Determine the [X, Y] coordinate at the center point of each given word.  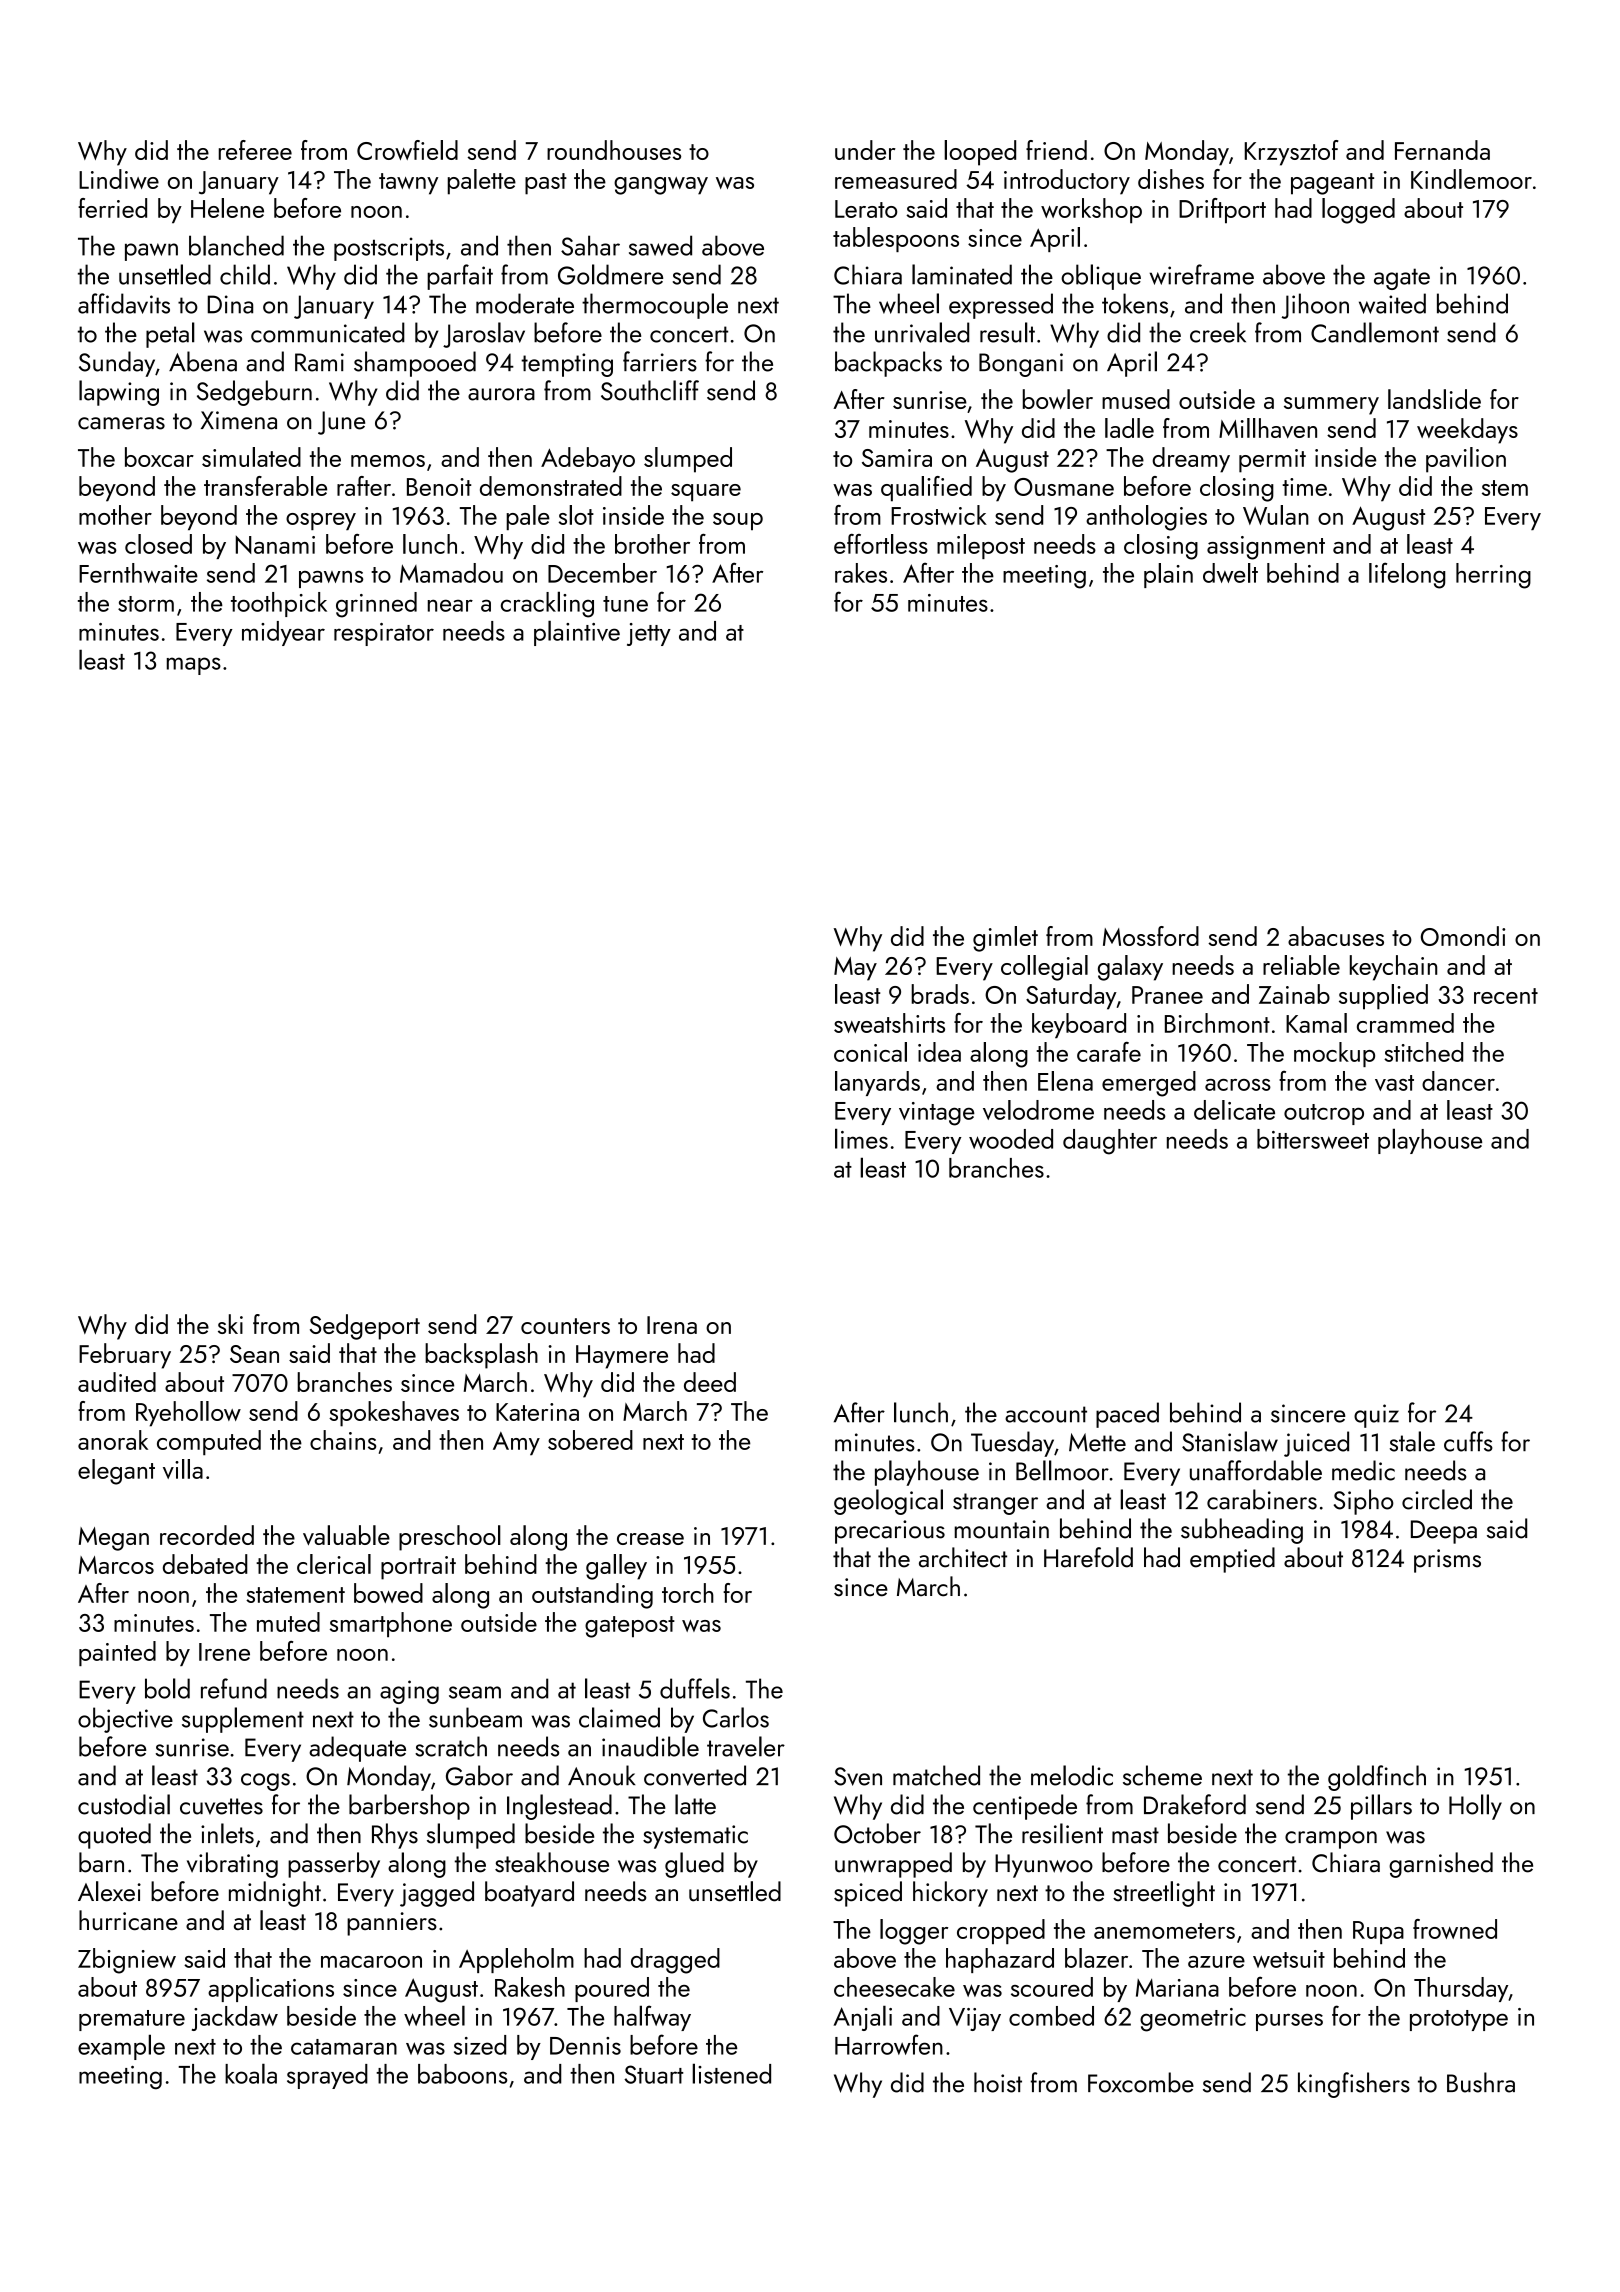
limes [861, 1138]
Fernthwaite [138, 573]
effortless [881, 544]
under [865, 150]
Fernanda [1442, 150]
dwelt [1230, 573]
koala [251, 2073]
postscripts [389, 249]
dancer [1458, 1081]
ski [230, 1324]
